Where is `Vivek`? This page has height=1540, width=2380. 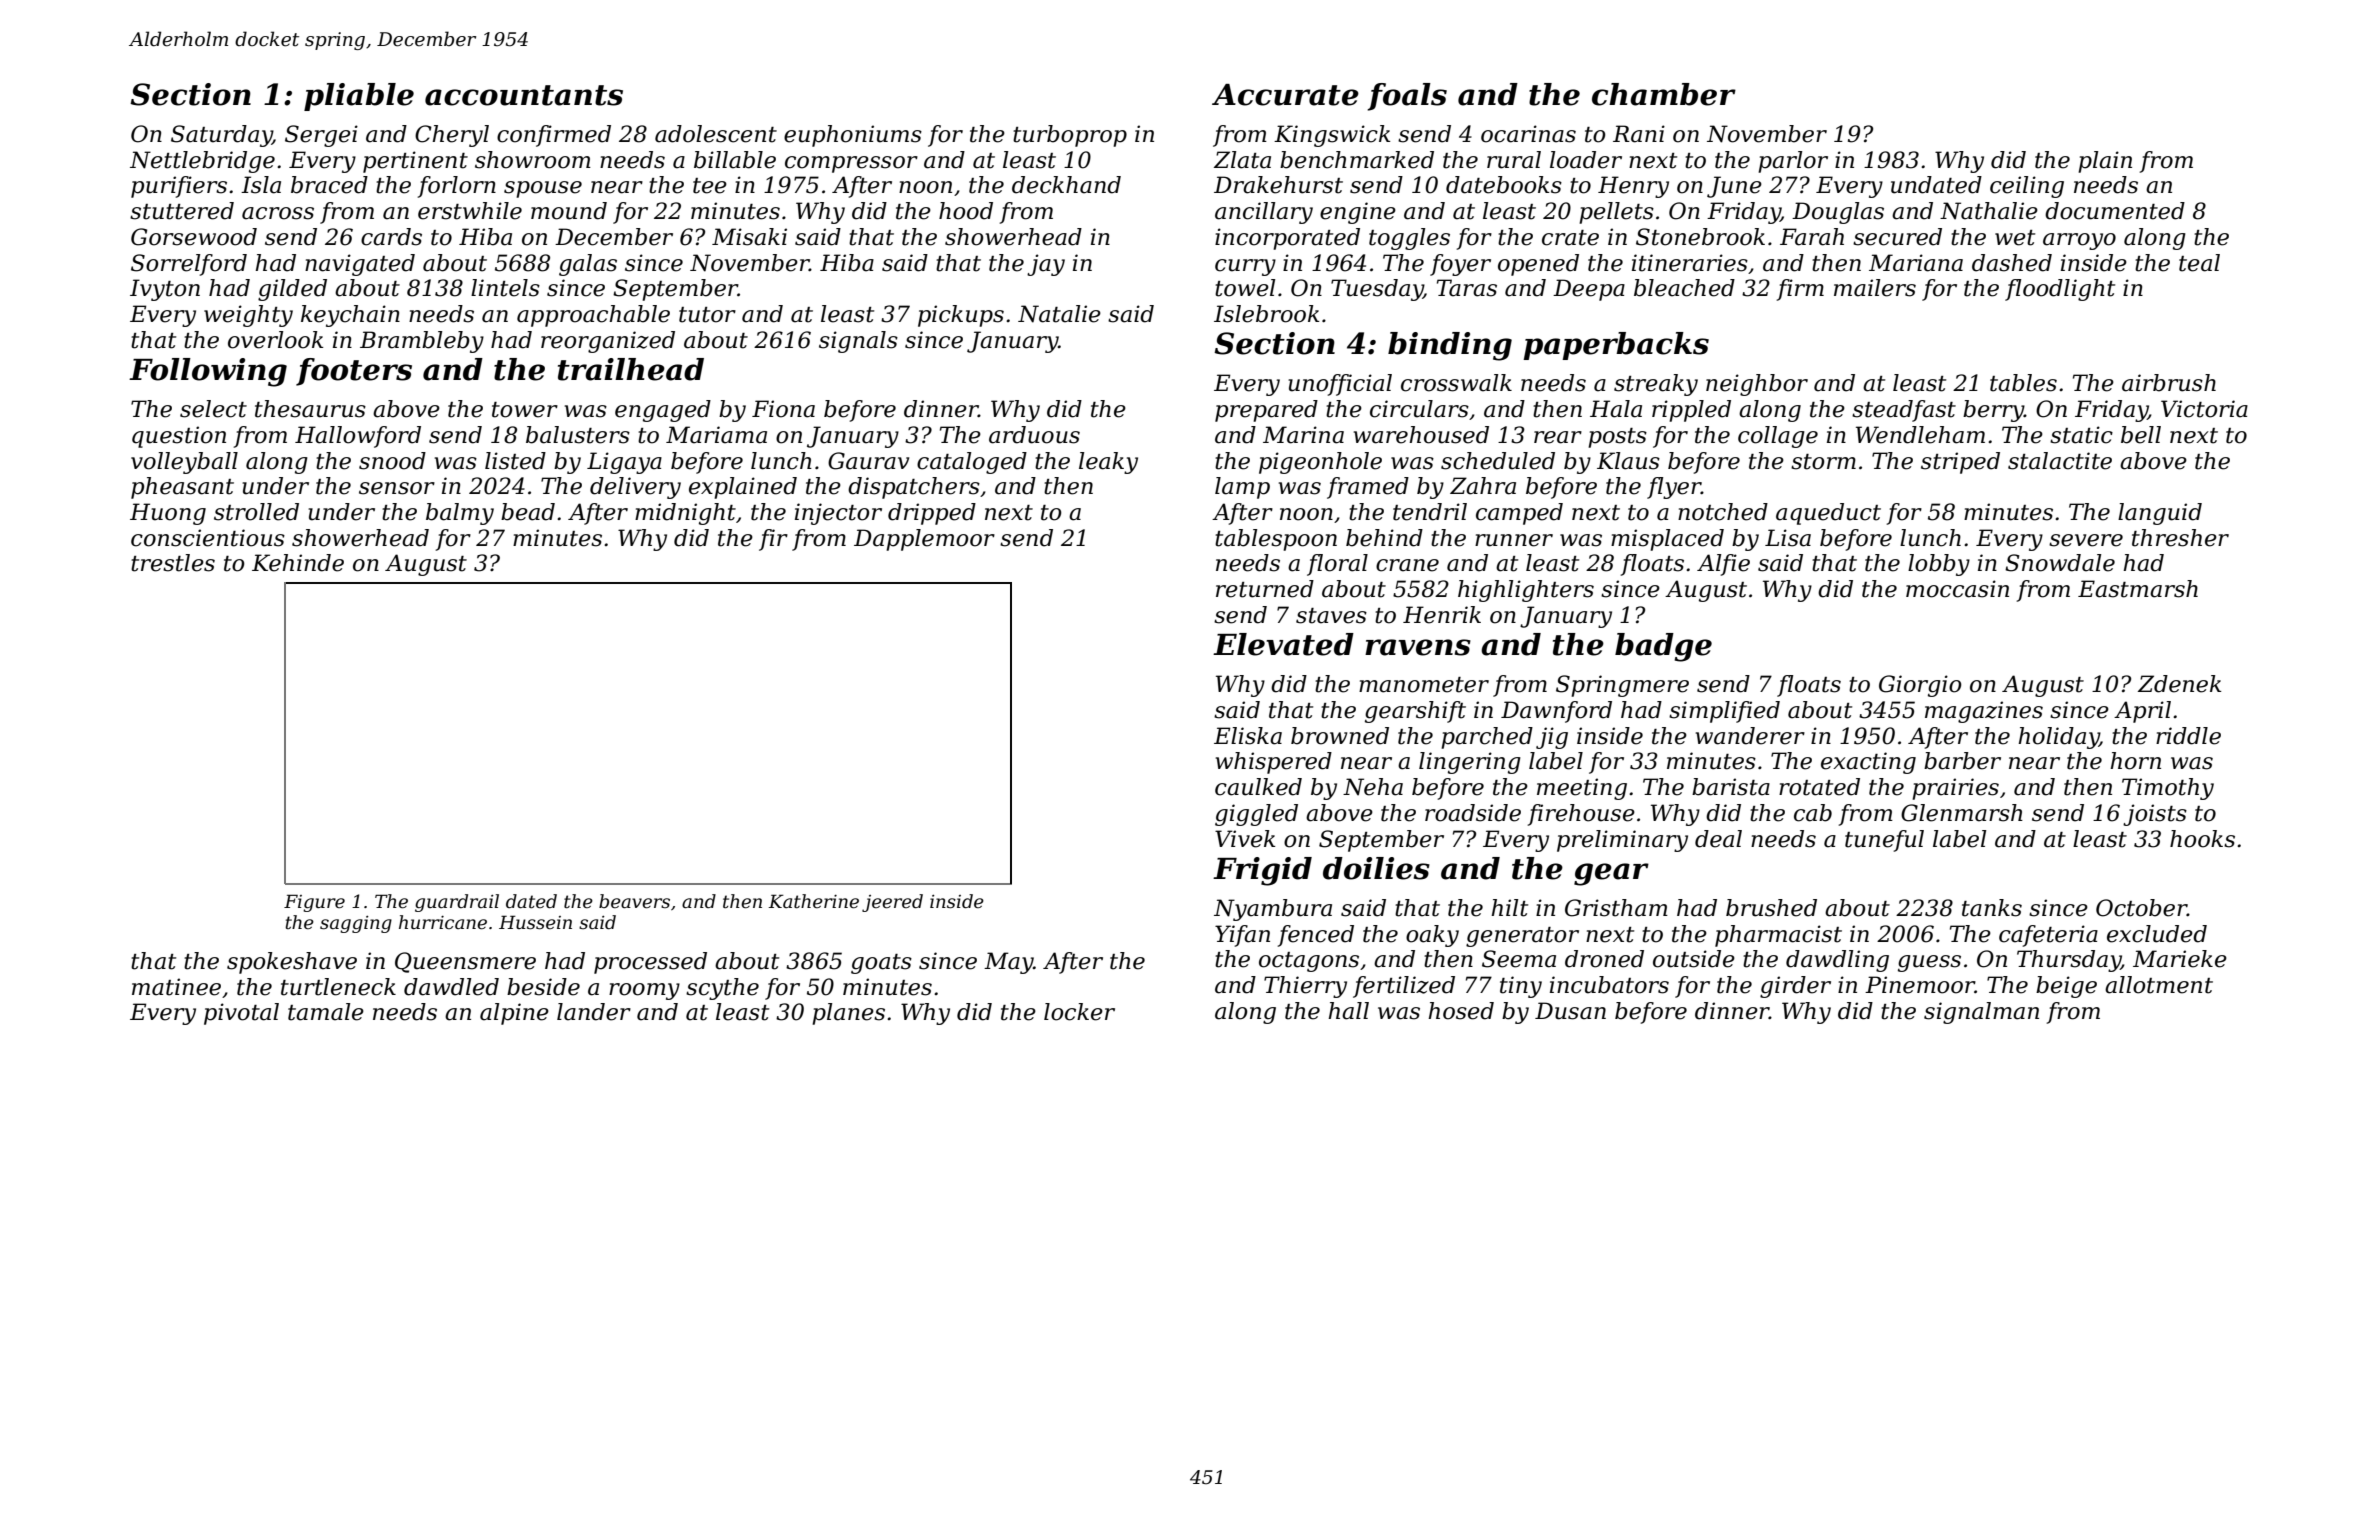 Vivek is located at coordinates (1245, 839).
